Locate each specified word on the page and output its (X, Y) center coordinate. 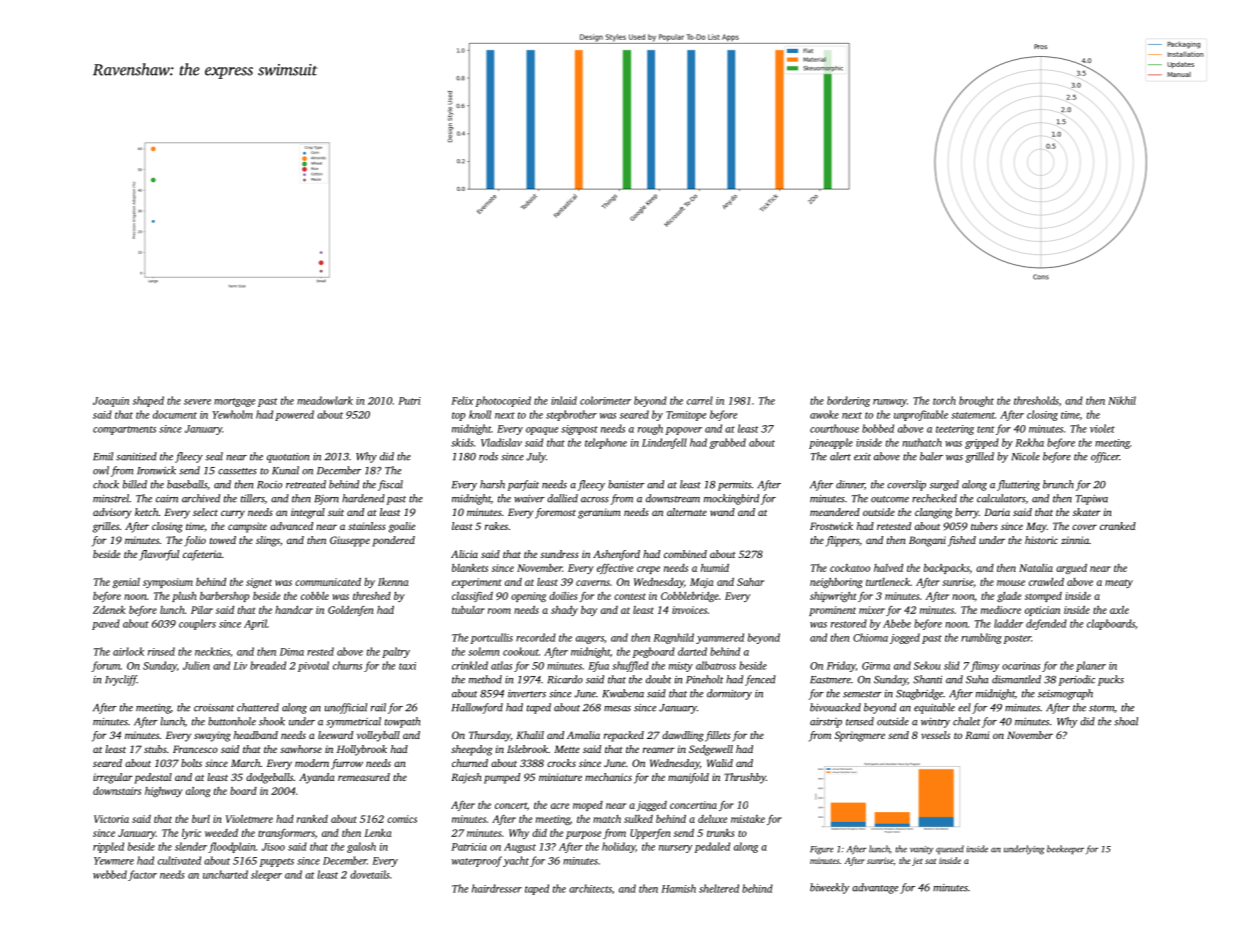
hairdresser (497, 888)
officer (1105, 457)
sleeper (266, 875)
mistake (748, 819)
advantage (875, 888)
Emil (103, 456)
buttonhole (232, 721)
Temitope (686, 416)
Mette (567, 749)
